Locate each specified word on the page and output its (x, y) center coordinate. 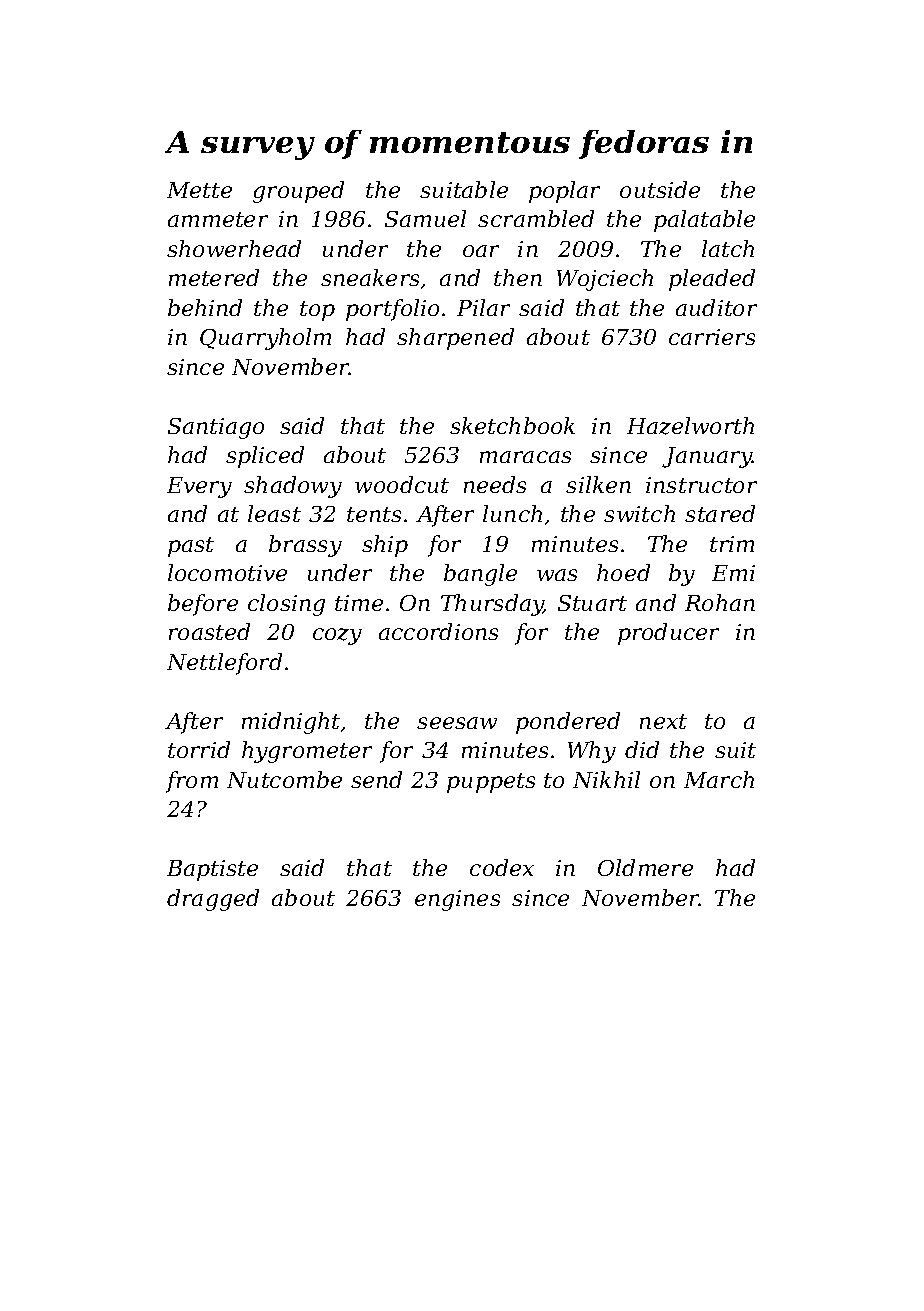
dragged (213, 900)
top (317, 311)
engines (457, 900)
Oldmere (645, 867)
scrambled (536, 218)
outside (660, 189)
